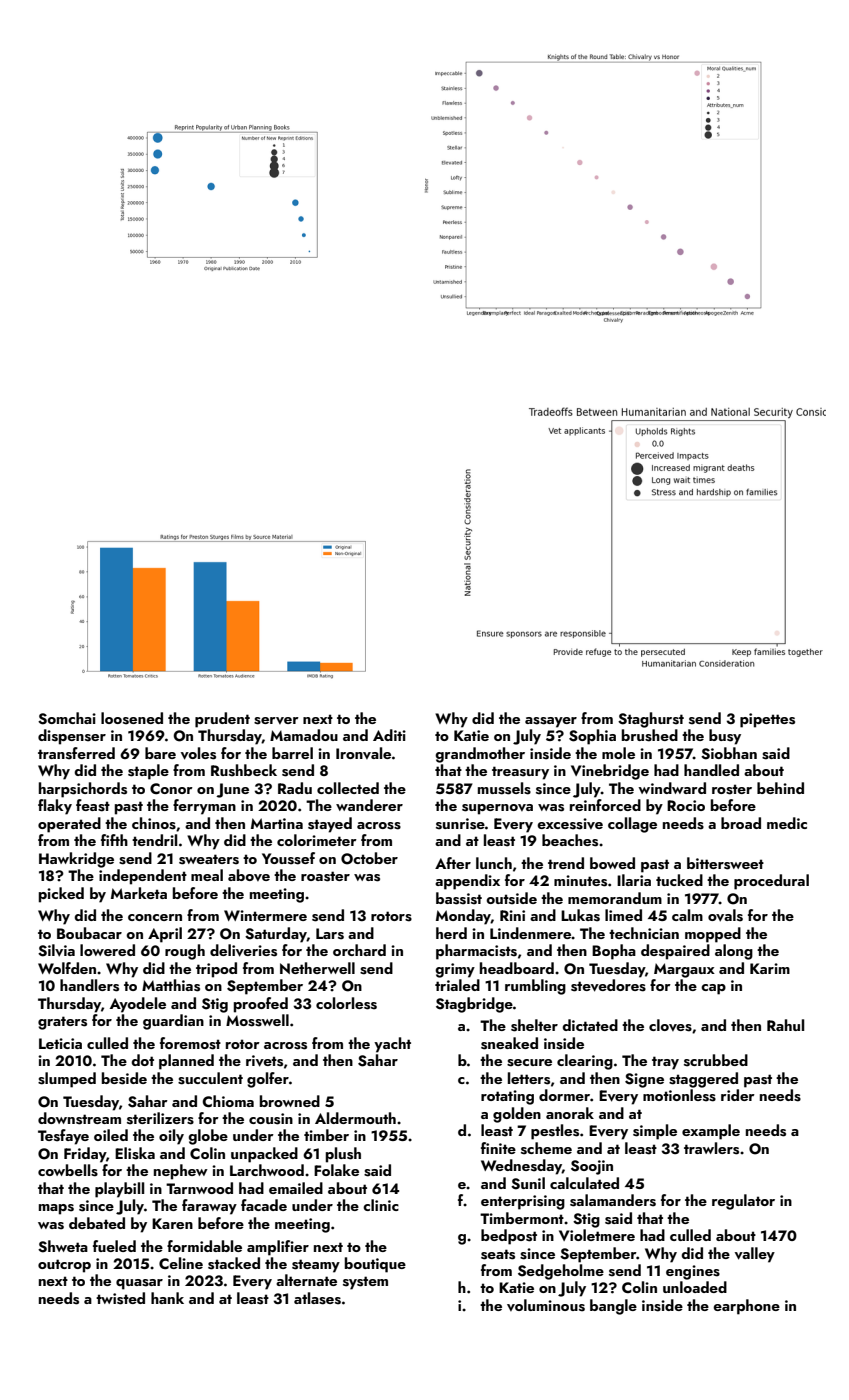 The height and width of the screenshot is (1400, 849). I want to click on globe, so click(208, 1137).
